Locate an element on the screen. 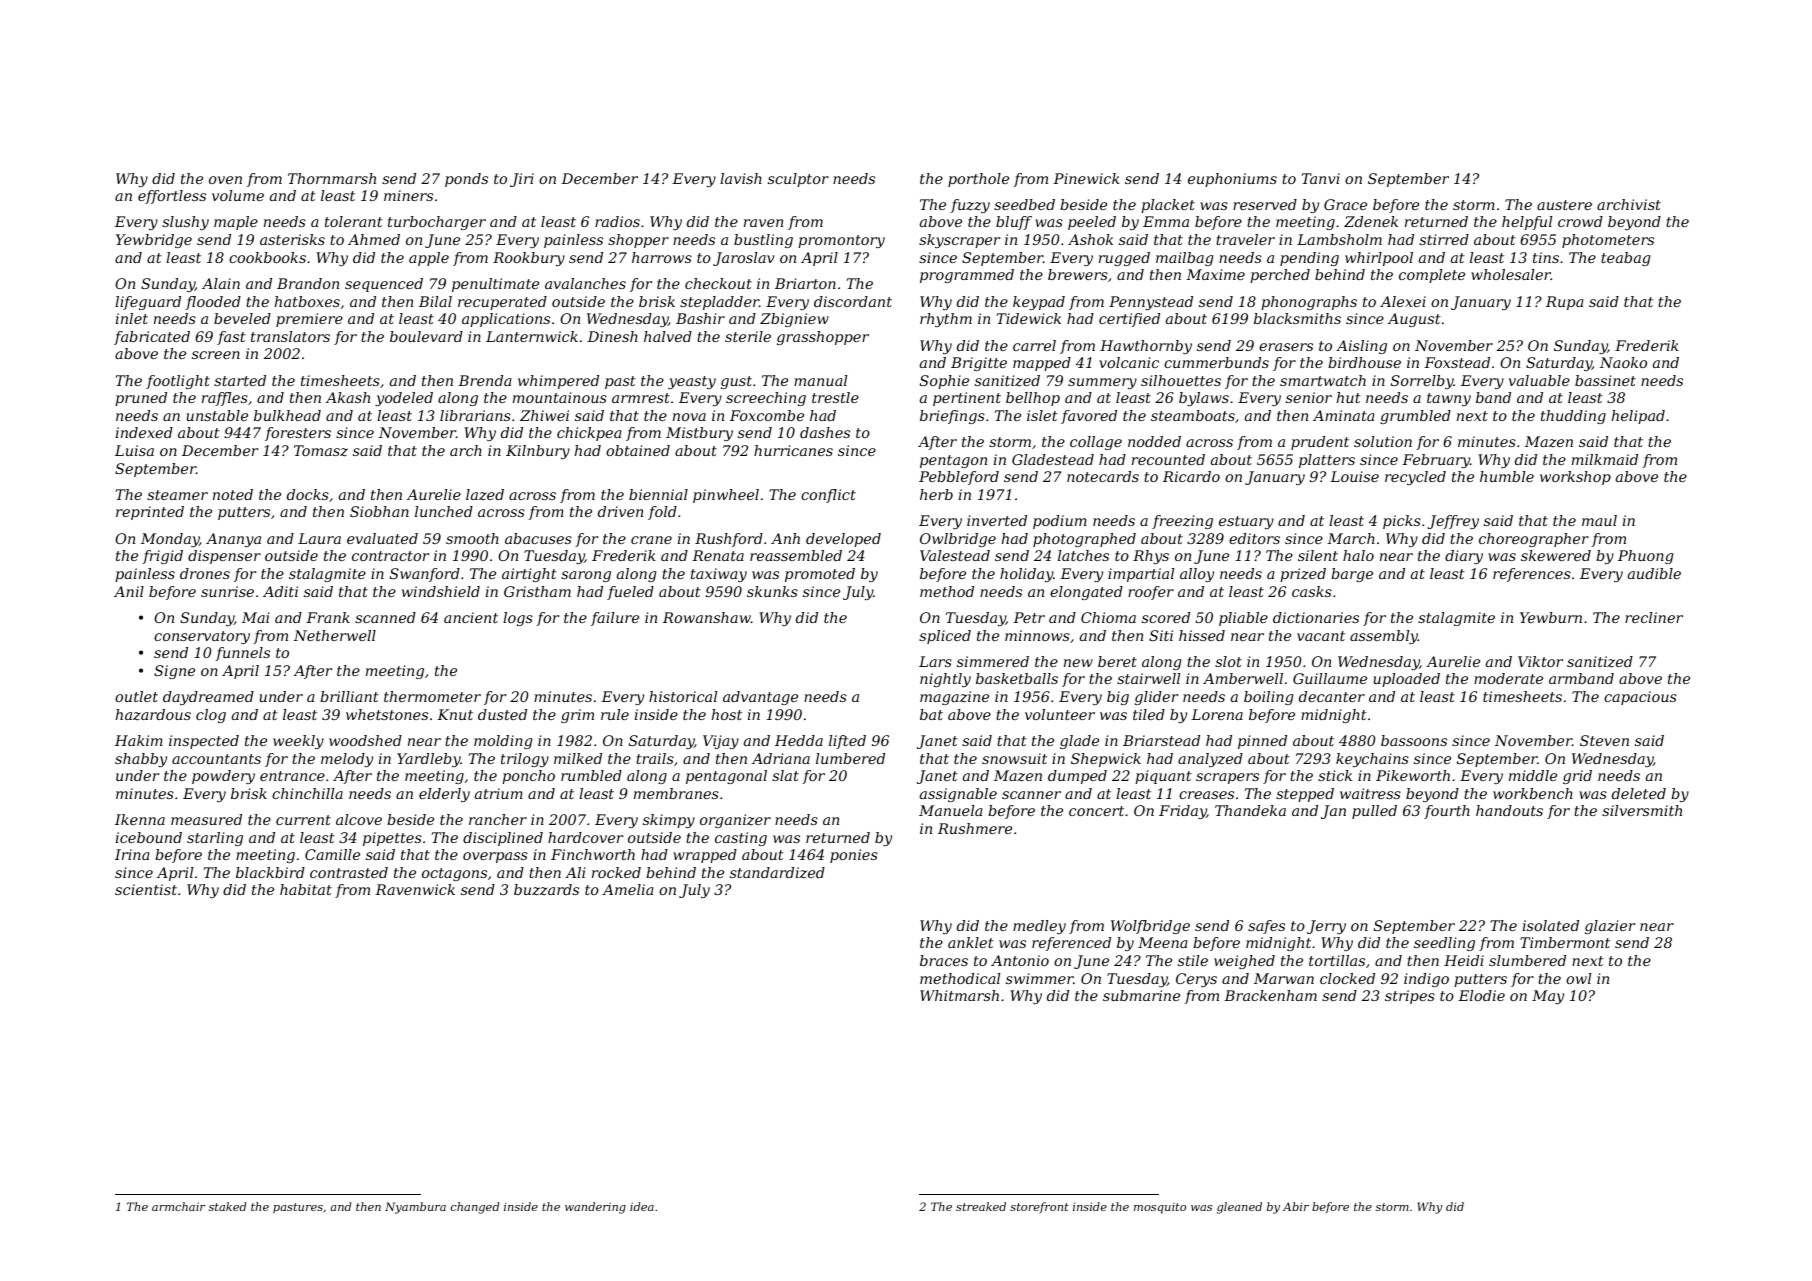  measured is located at coordinates (206, 819).
